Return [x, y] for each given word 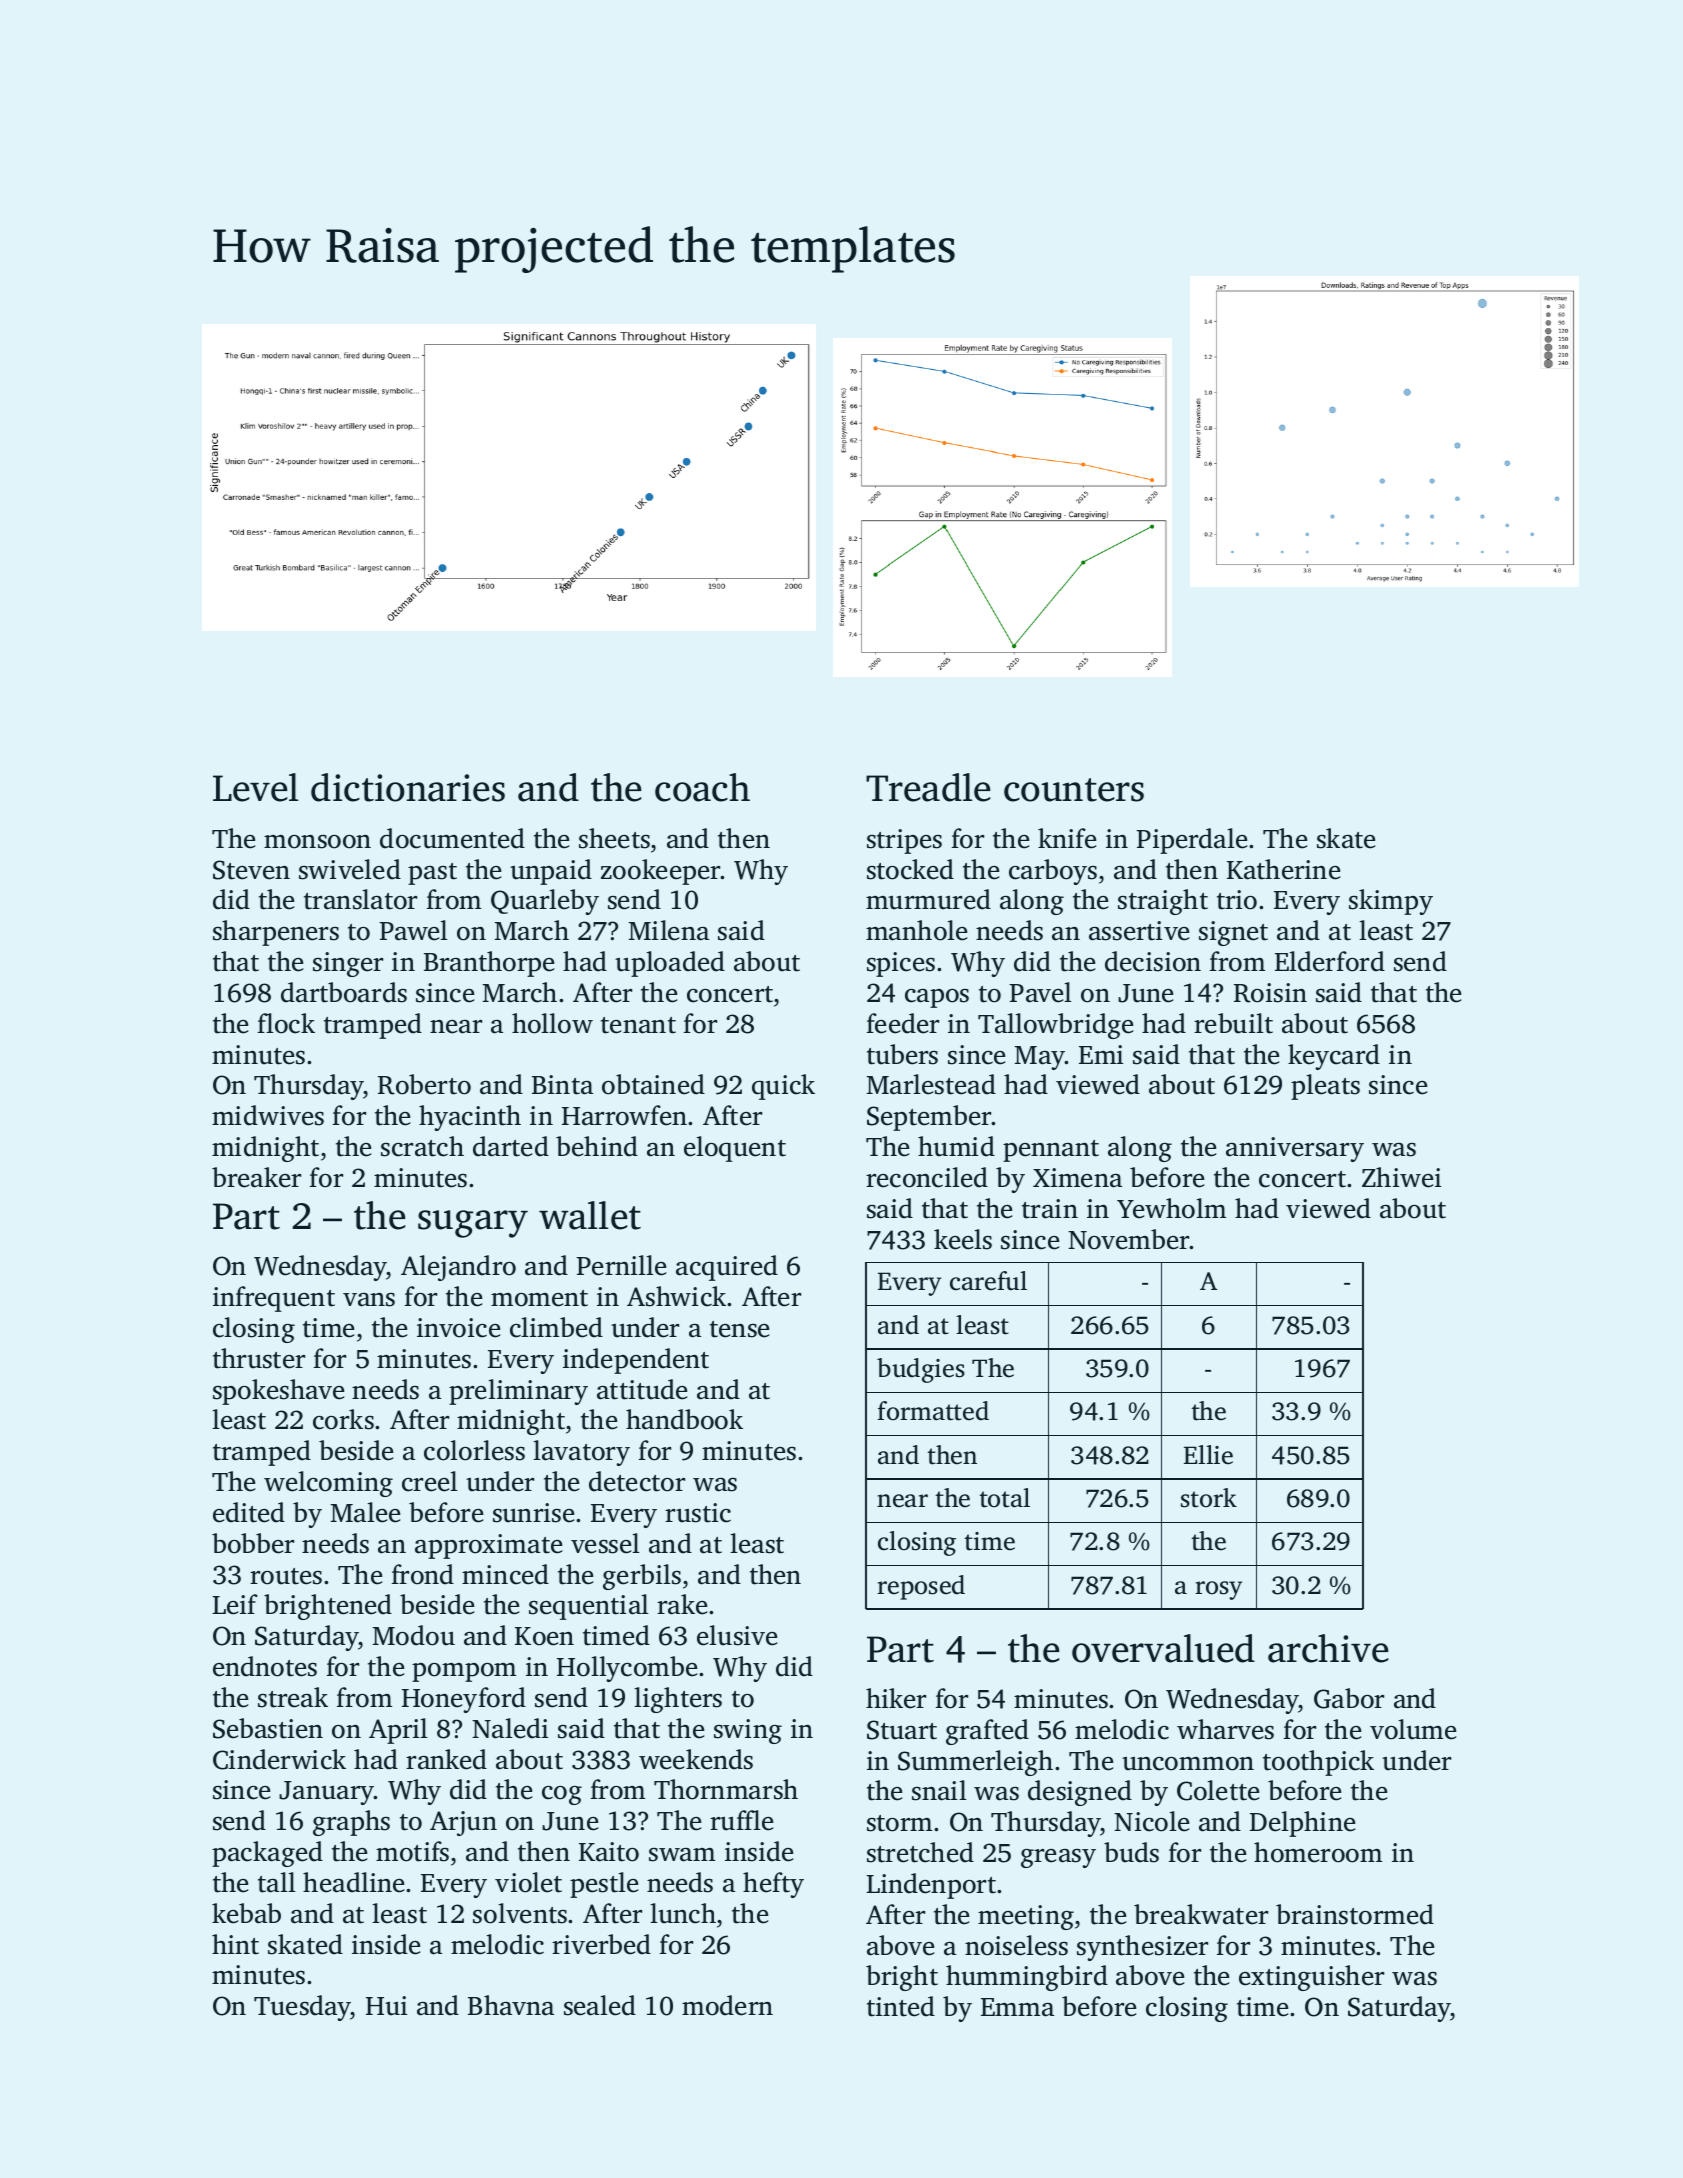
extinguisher [1311, 1978]
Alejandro [458, 1268]
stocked [910, 869]
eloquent [735, 1149]
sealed [600, 2005]
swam [682, 1855]
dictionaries [408, 787]
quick [783, 1087]
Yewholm [1171, 1208]
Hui [386, 2006]
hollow [552, 1023]
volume [1413, 1729]
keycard [1334, 1057]
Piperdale [1191, 841]
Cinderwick [279, 1759]
